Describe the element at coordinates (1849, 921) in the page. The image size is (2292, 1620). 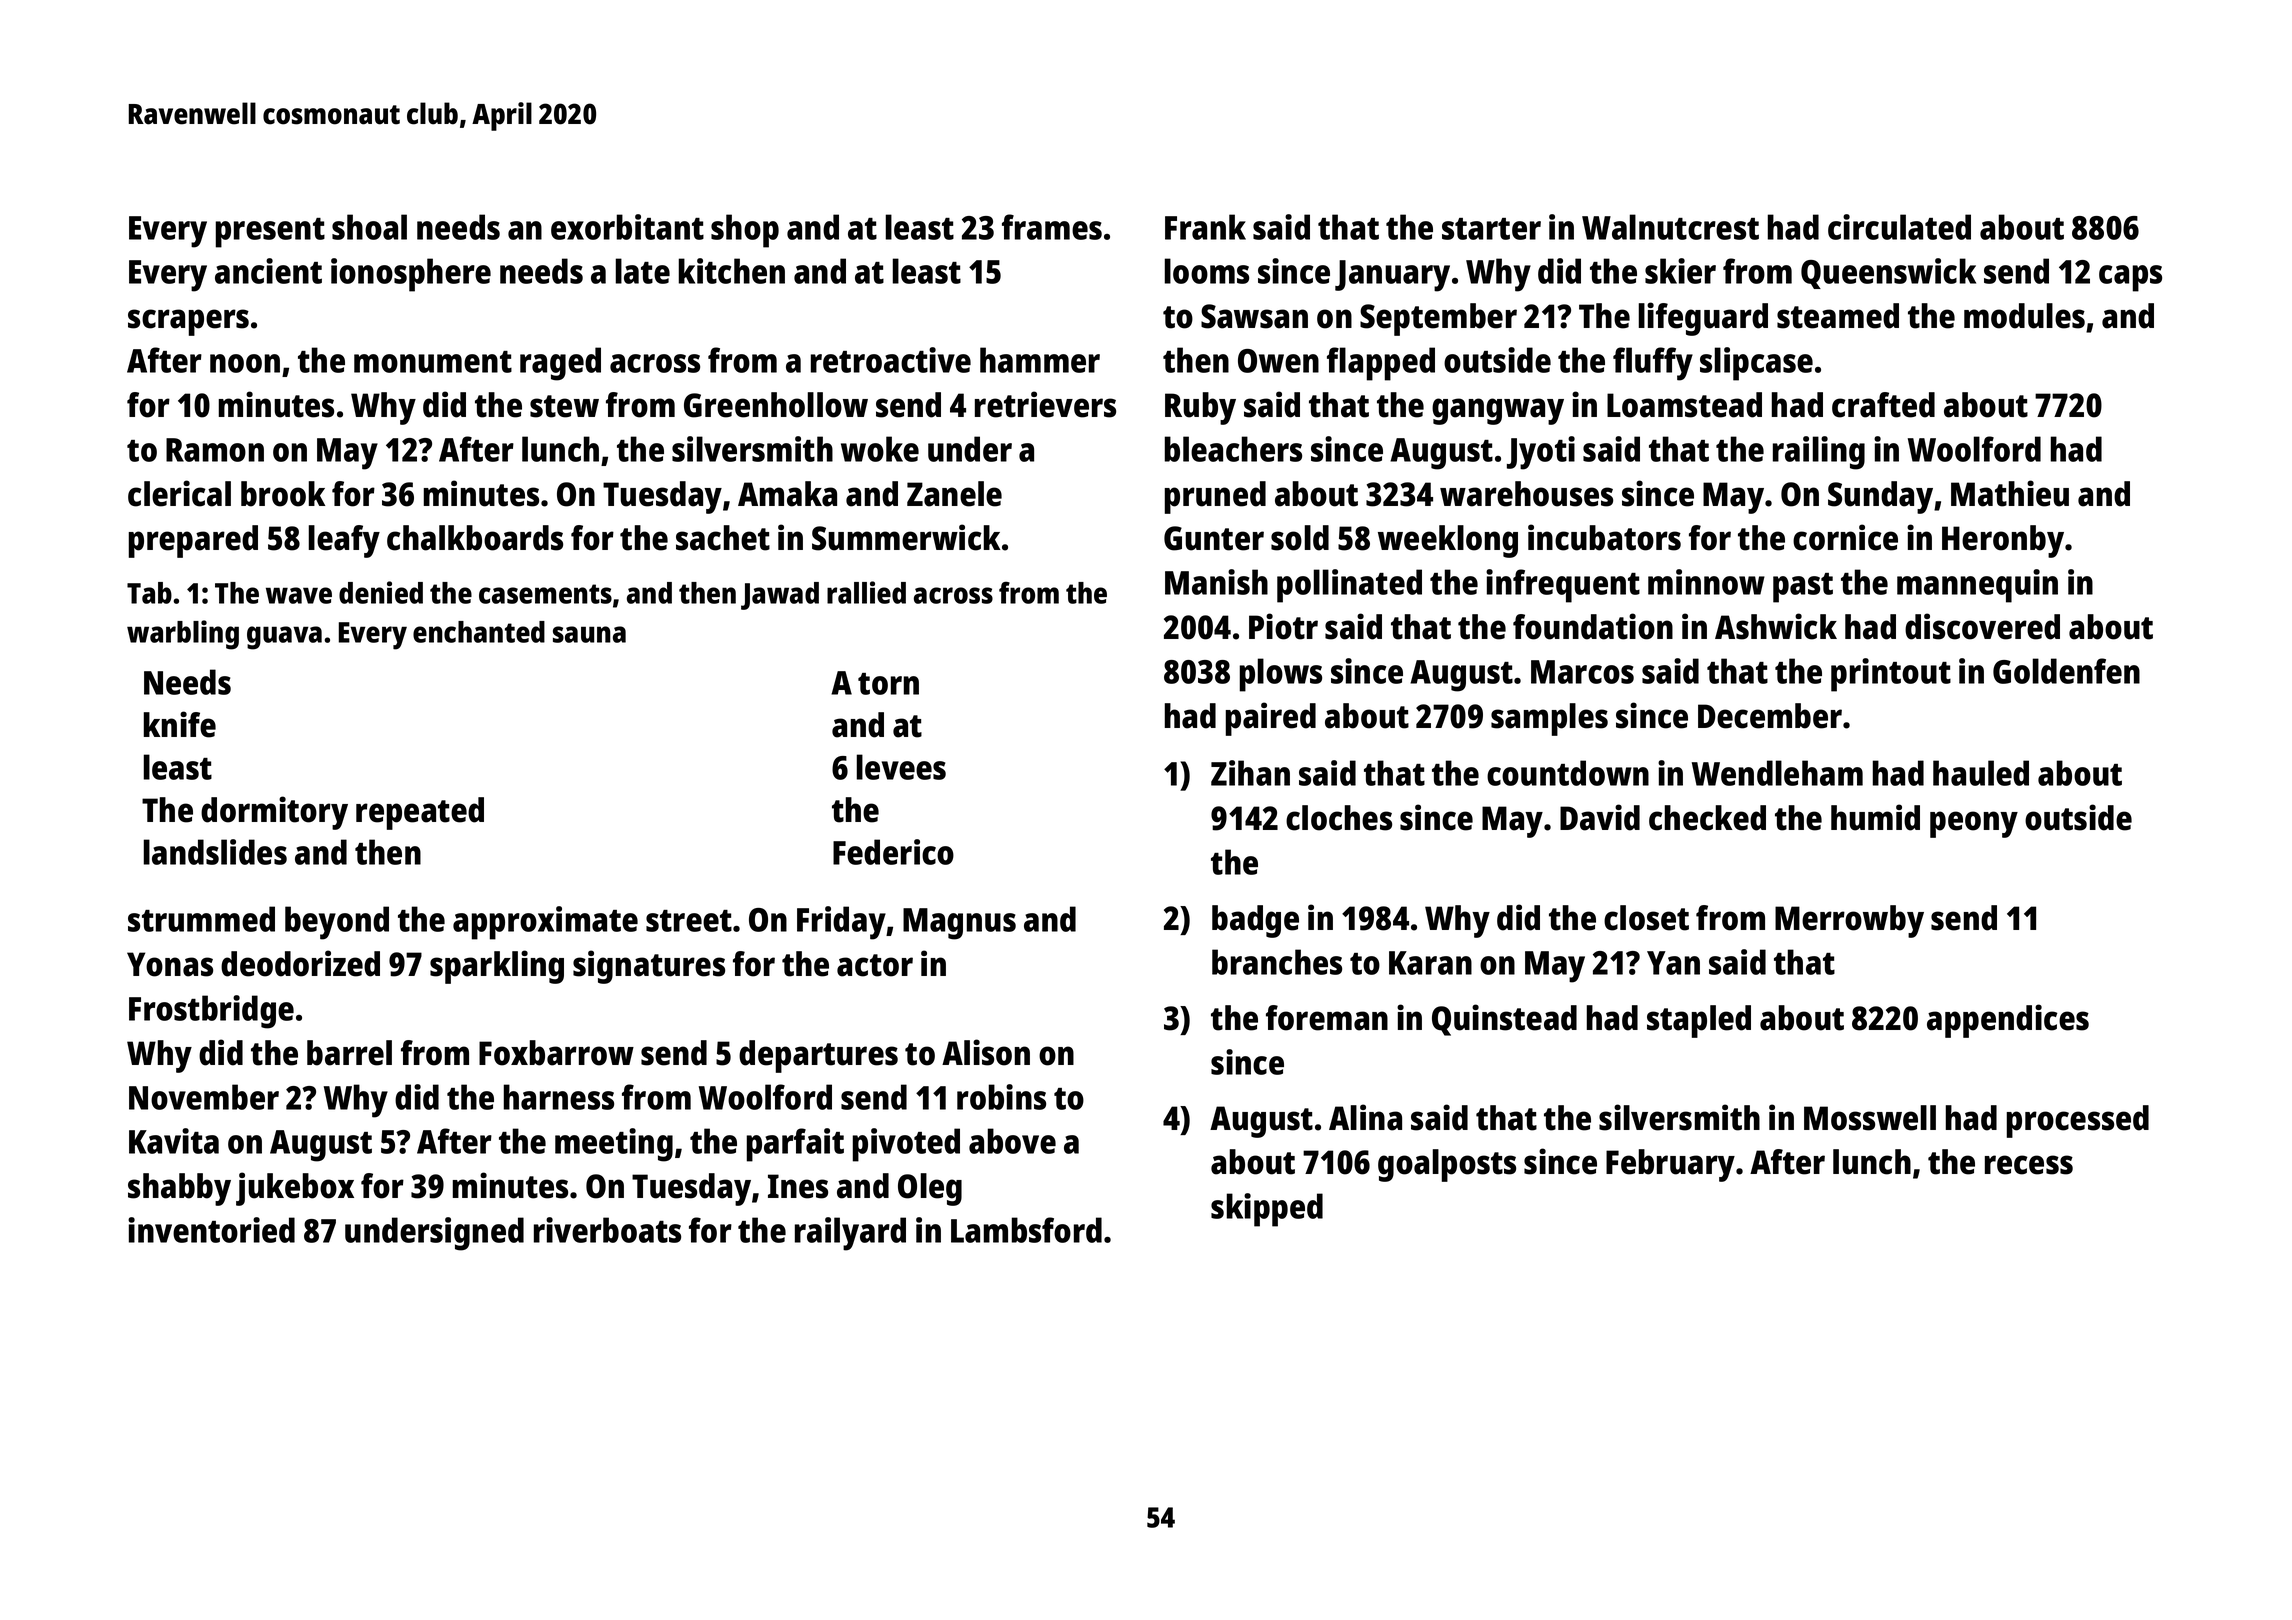
I see `Merrowby` at that location.
